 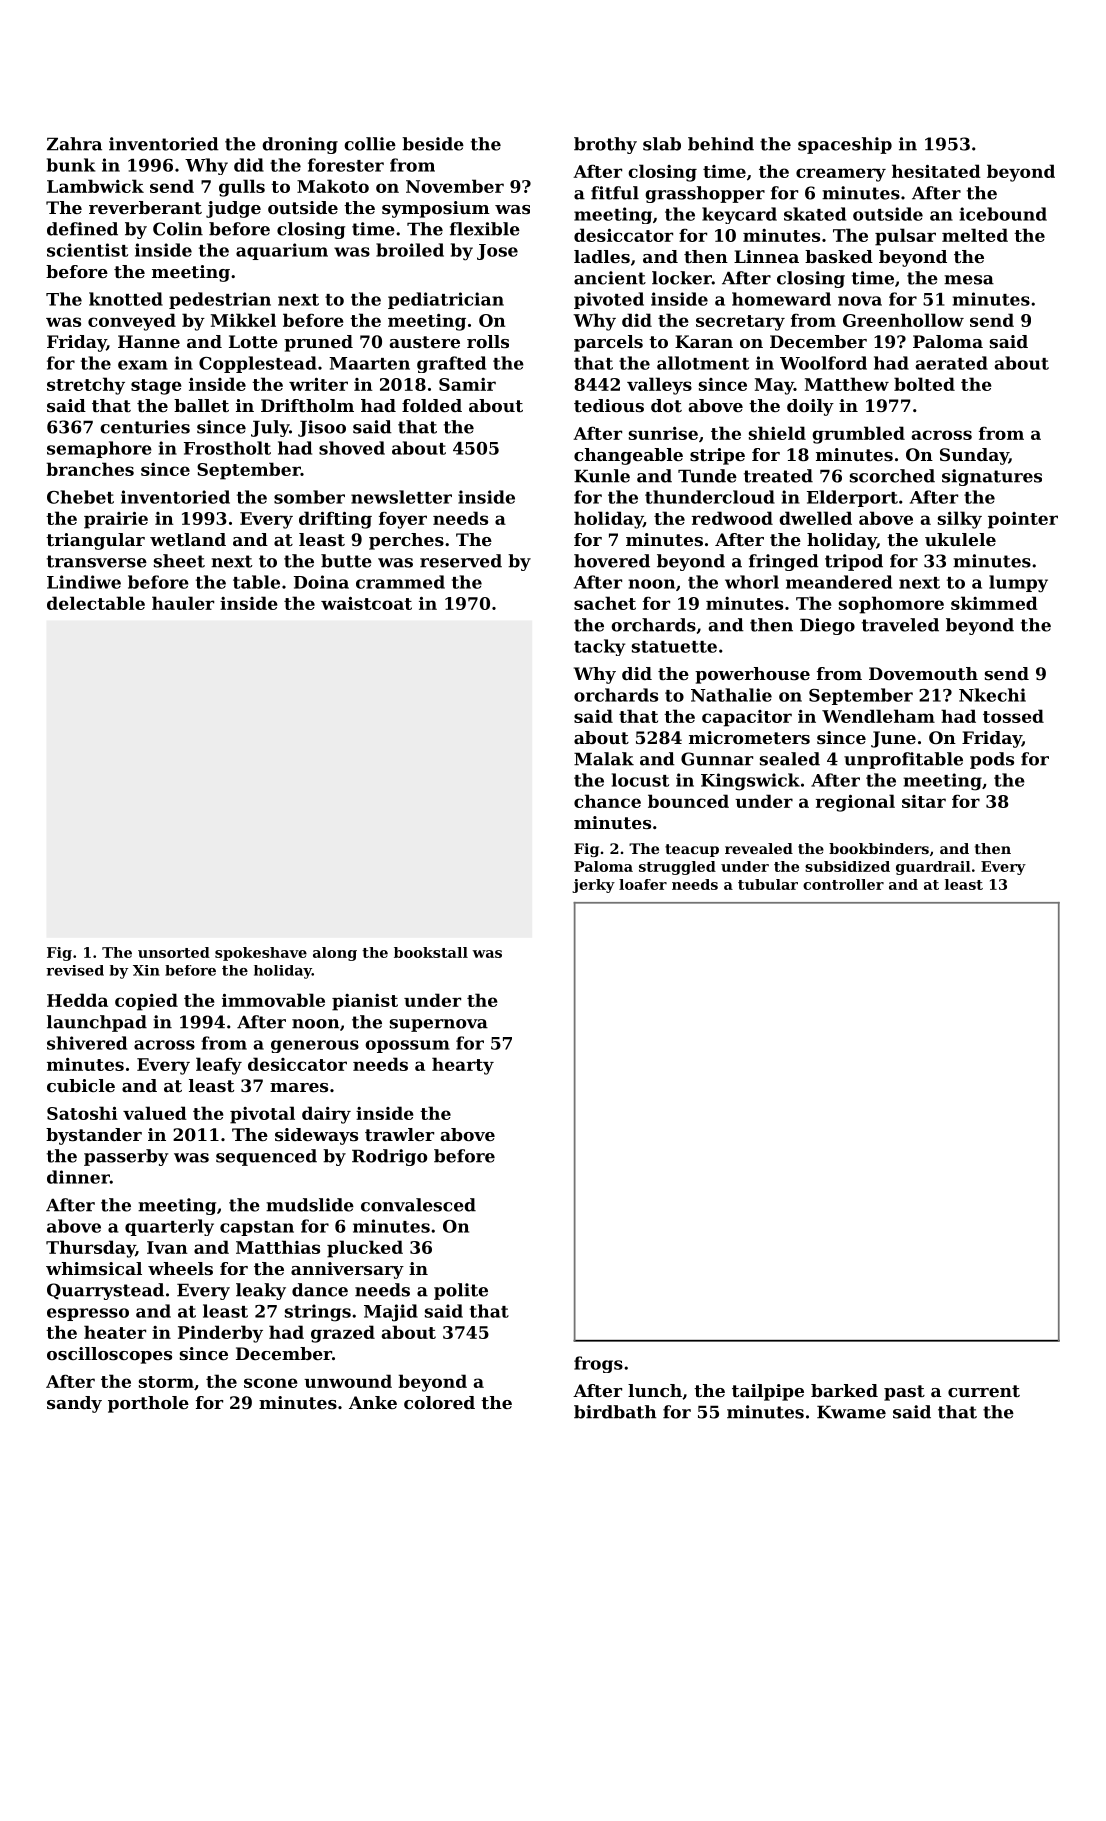 What do you see at coordinates (605, 145) in the screenshot?
I see `brothy` at bounding box center [605, 145].
